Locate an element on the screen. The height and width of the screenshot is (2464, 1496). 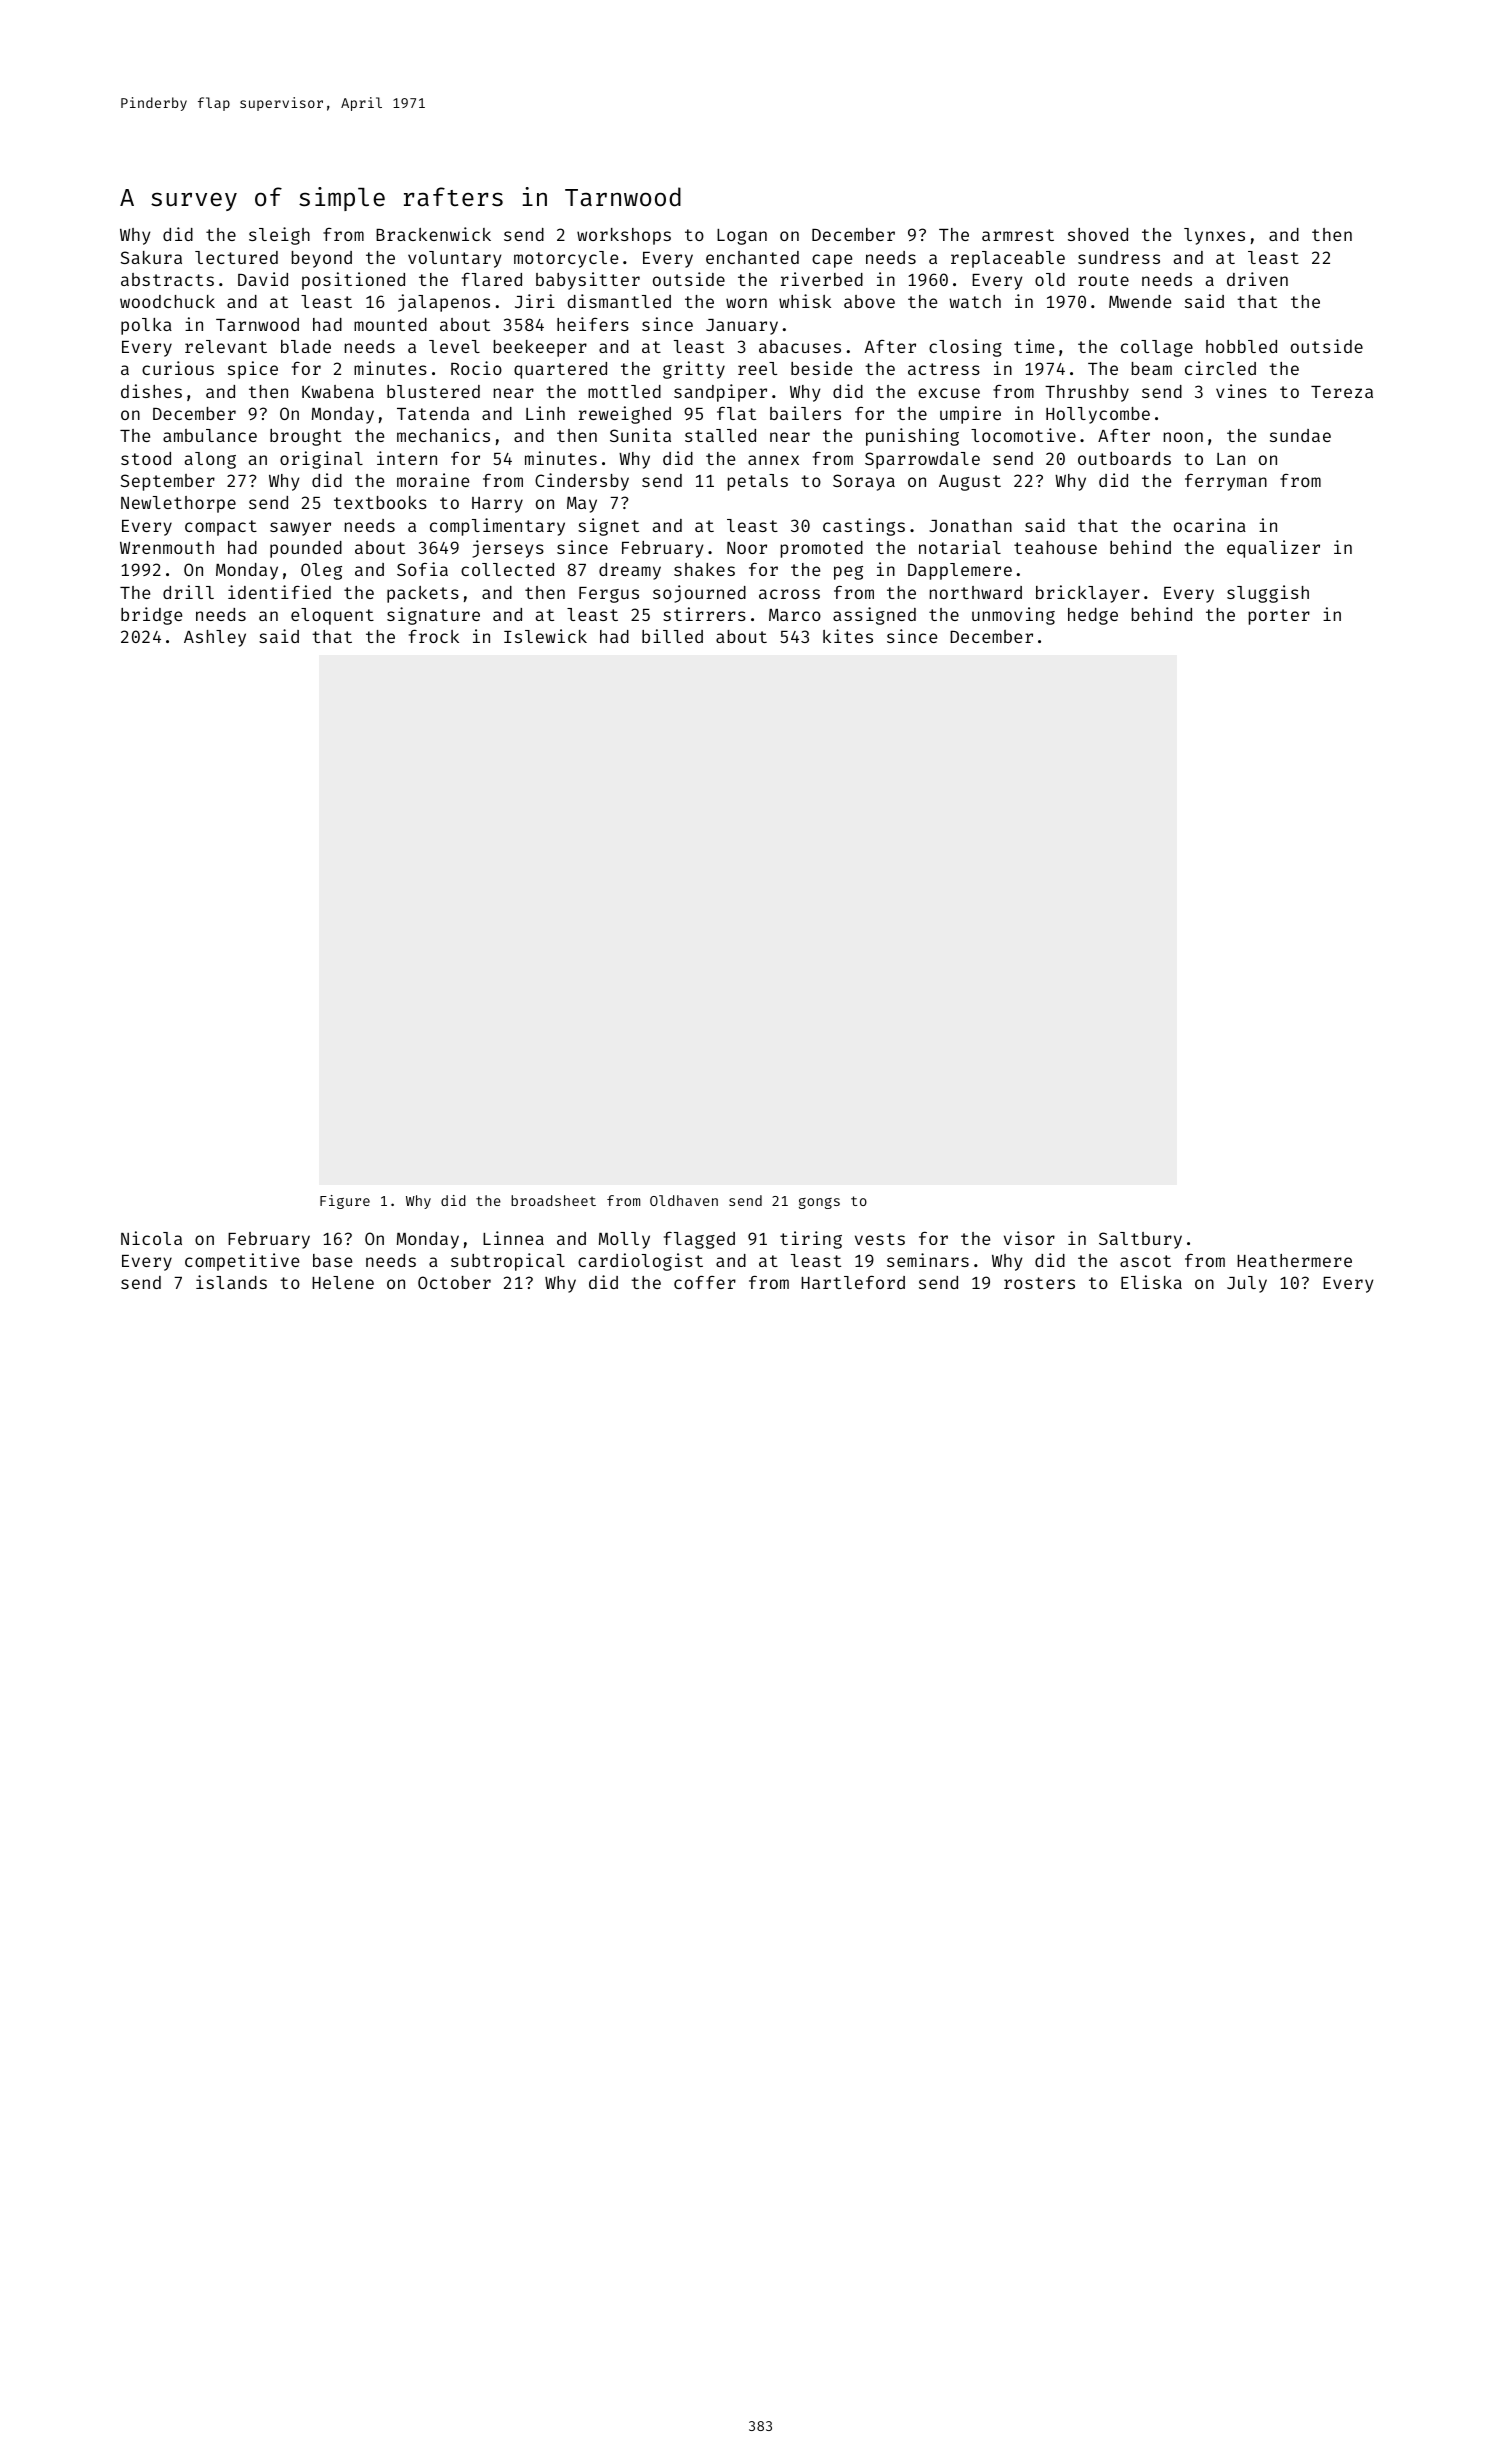
gongs is located at coordinates (819, 1203).
